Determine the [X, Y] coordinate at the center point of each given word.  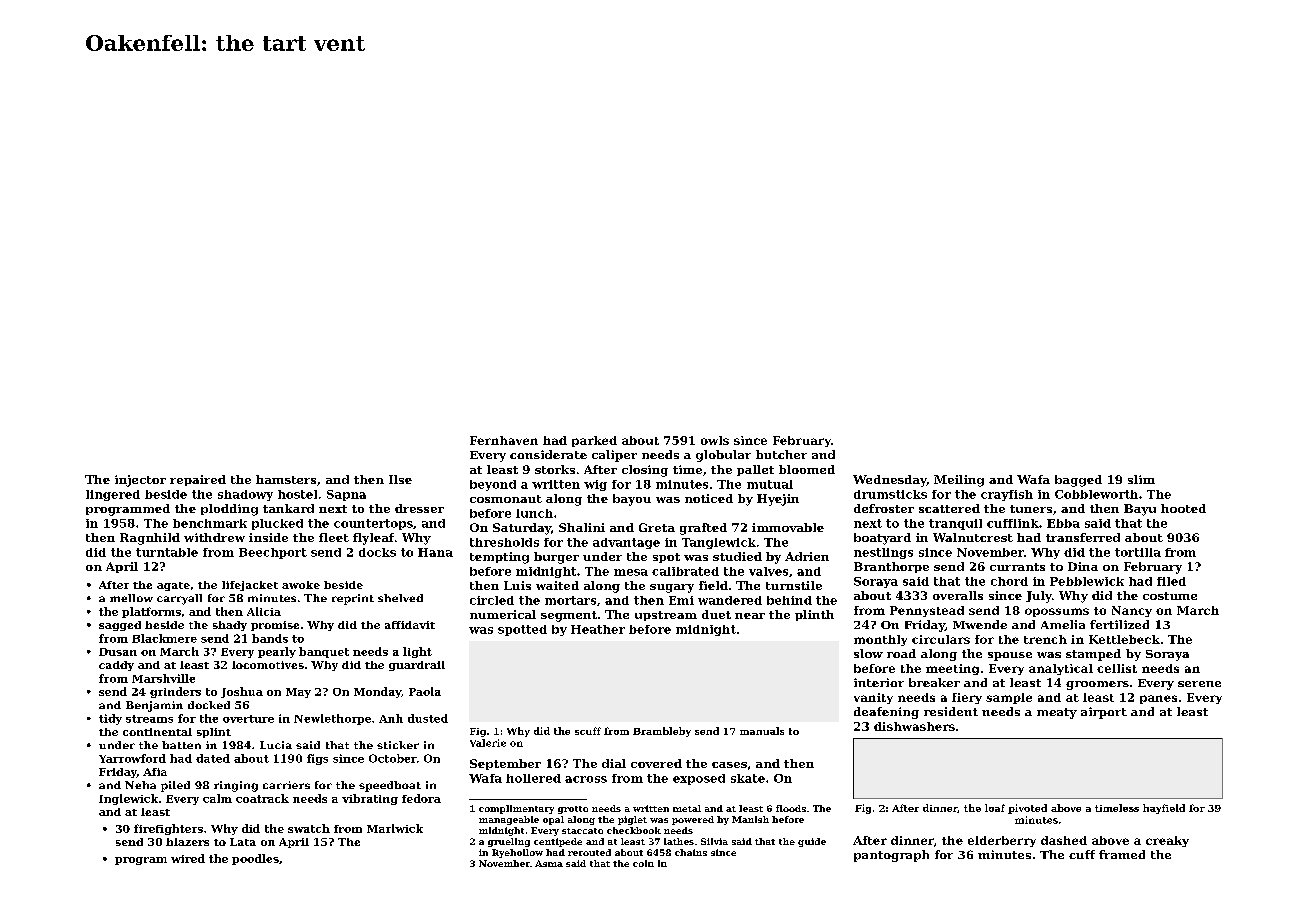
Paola [425, 691]
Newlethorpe [332, 719]
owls [715, 440]
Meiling [959, 481]
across [586, 779]
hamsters [286, 479]
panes [1158, 699]
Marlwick [395, 828]
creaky [1167, 841]
